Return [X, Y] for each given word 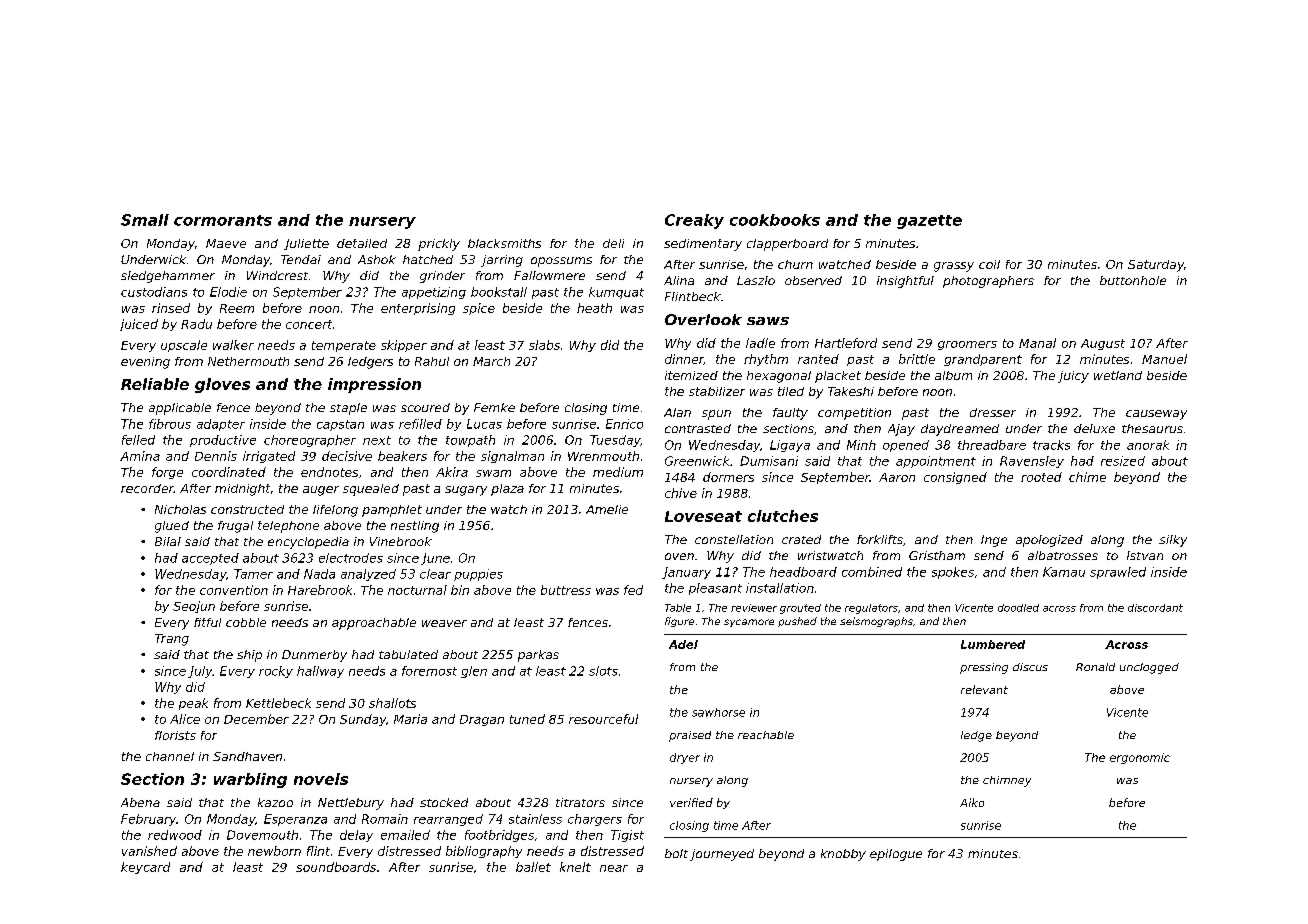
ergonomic [1140, 758]
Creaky [694, 221]
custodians [154, 292]
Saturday [1156, 266]
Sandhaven [247, 756]
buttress [566, 590]
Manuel [1164, 359]
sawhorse [718, 712]
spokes [953, 573]
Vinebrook [401, 541]
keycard [145, 868]
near [614, 868]
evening [145, 363]
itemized [691, 375]
